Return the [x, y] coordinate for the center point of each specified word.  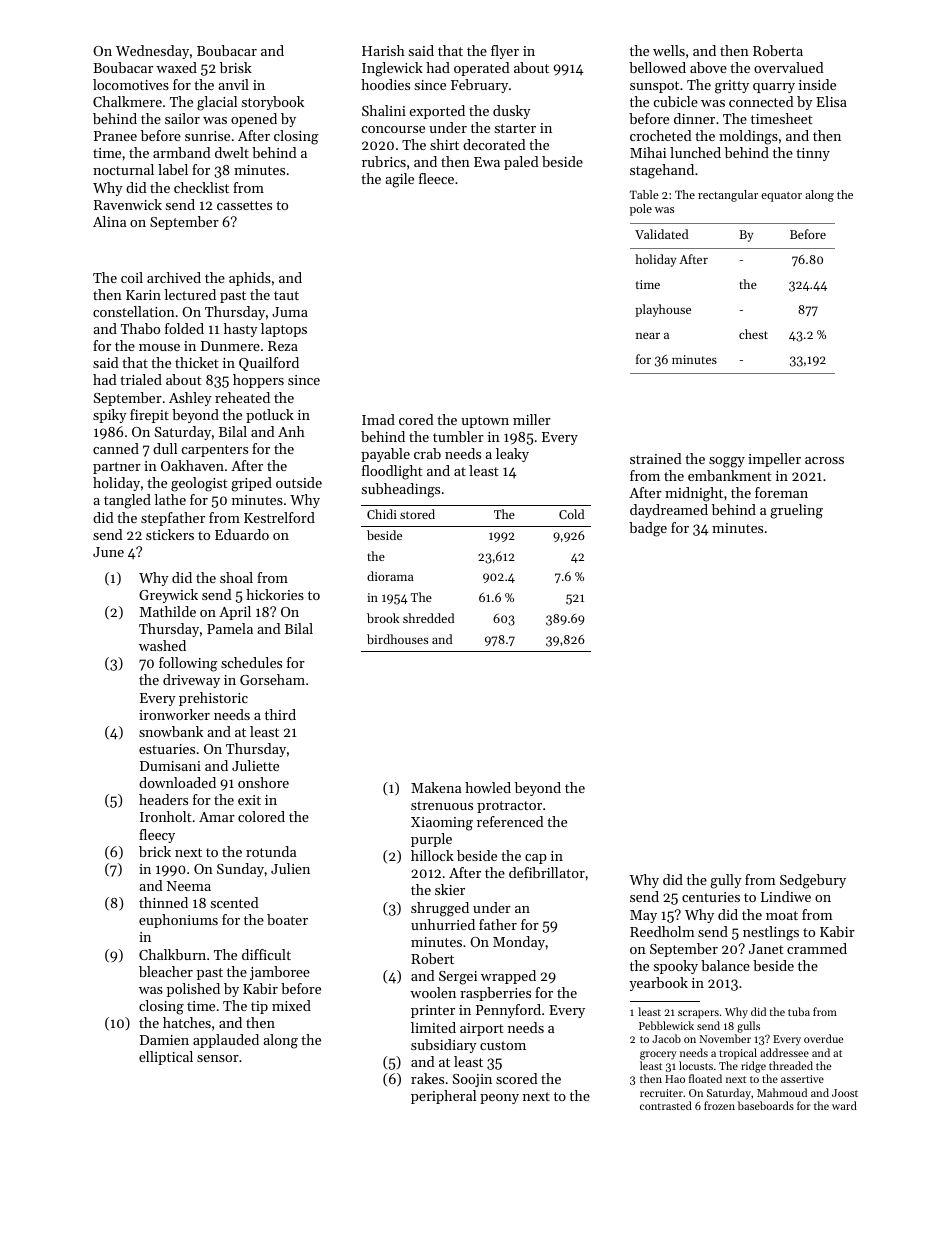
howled [488, 787]
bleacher [166, 971]
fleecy [157, 836]
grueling [796, 511]
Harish [383, 50]
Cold [572, 514]
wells [669, 50]
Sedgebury [813, 881]
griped [251, 484]
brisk [236, 67]
